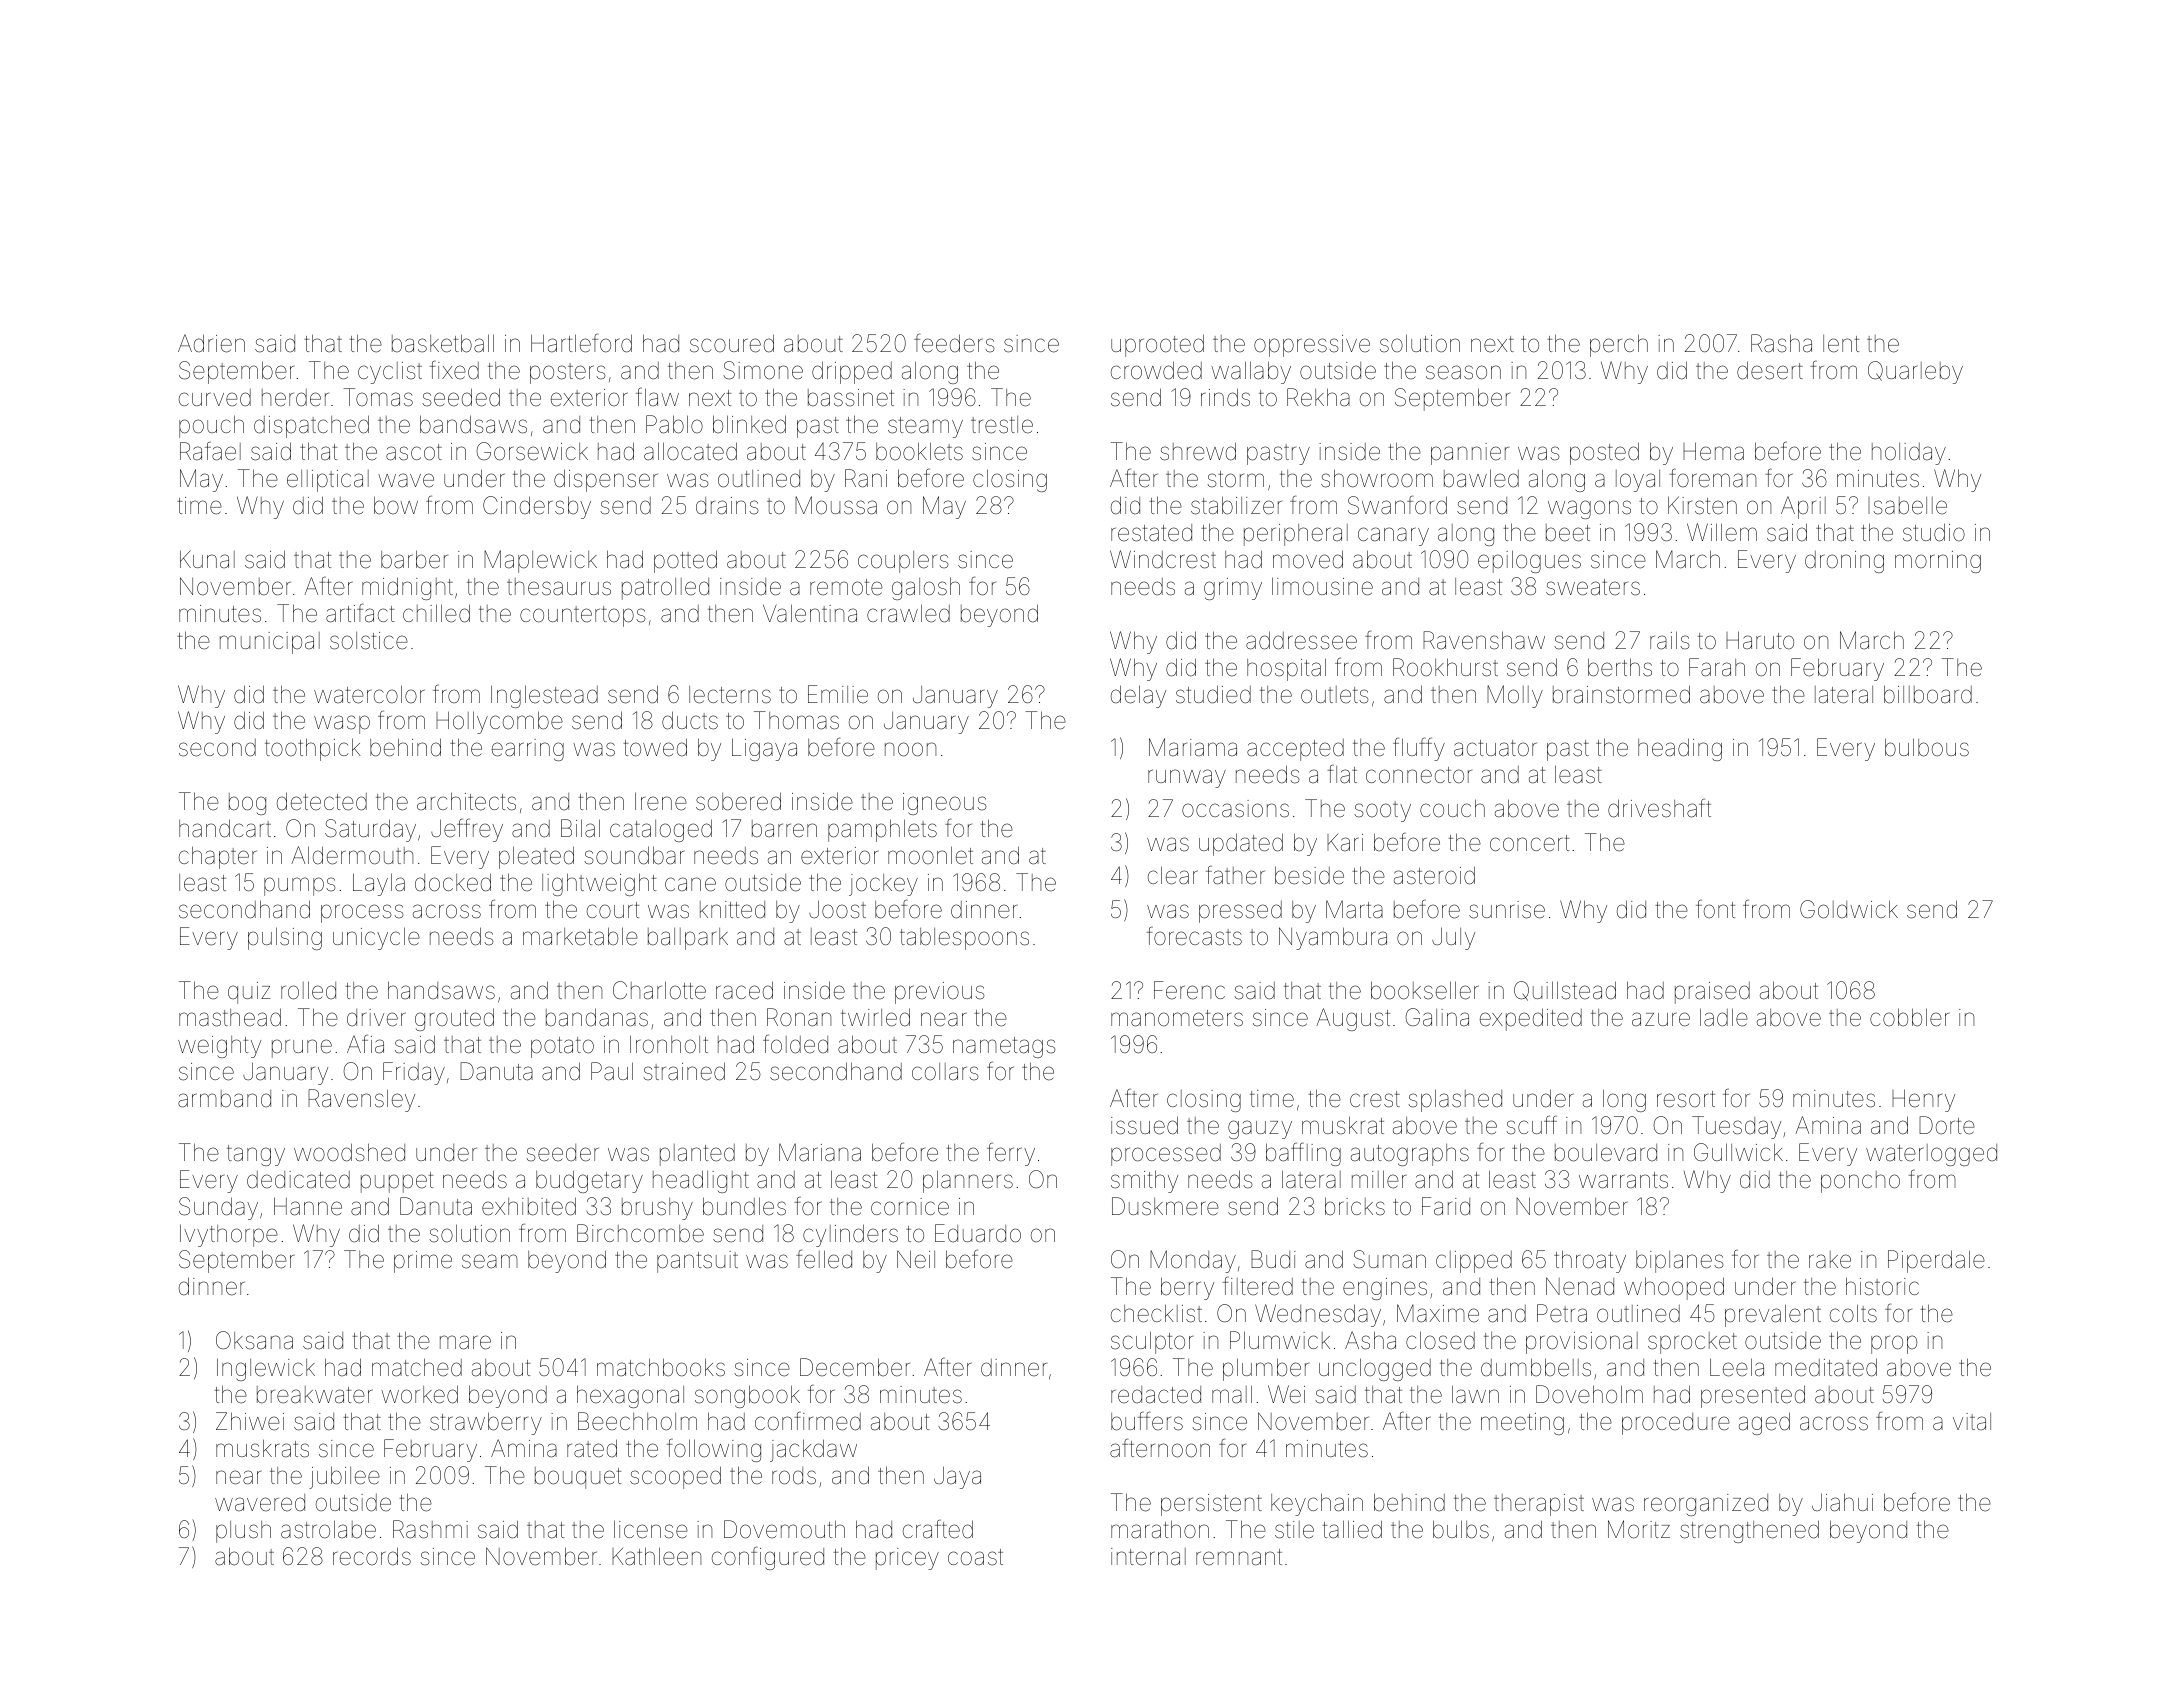 Image resolution: width=2178 pixels, height=1683 pixels. Describe the element at coordinates (1257, 1286) in the screenshot. I see `filtered` at that location.
